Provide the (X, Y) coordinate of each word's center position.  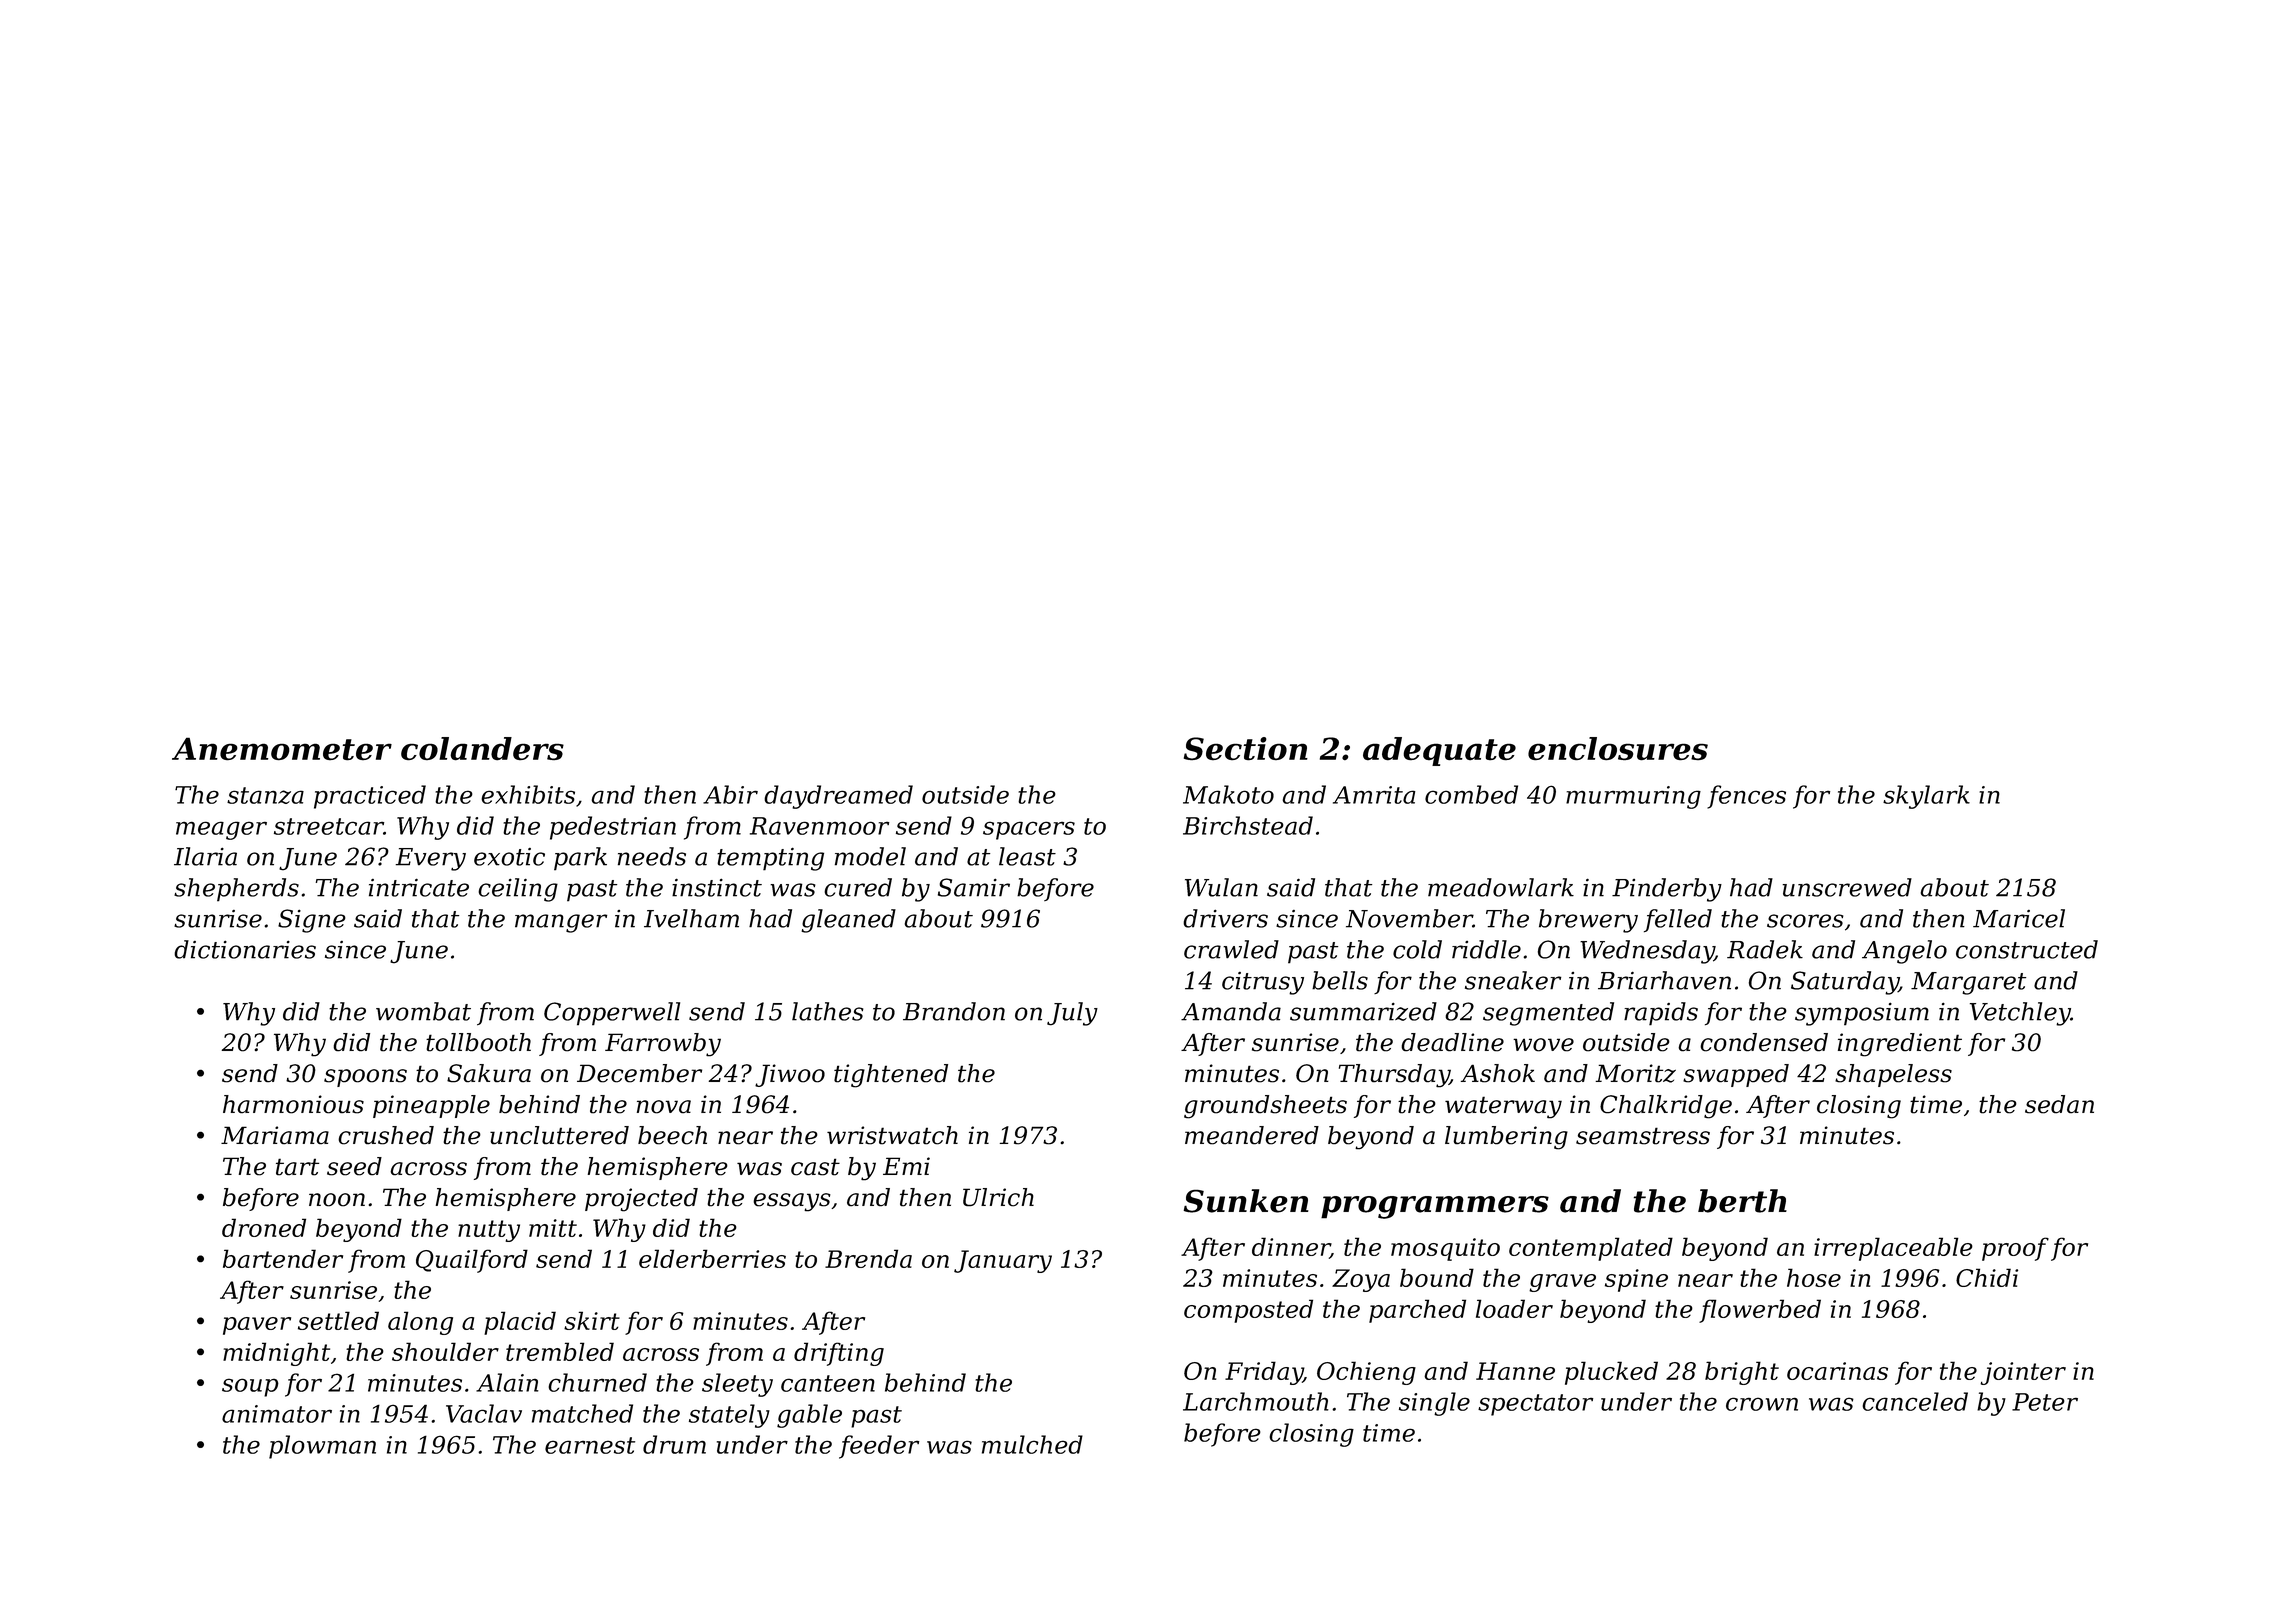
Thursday (1394, 1076)
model (870, 856)
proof (2015, 1249)
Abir (730, 794)
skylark (1926, 797)
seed (354, 1166)
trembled (560, 1351)
